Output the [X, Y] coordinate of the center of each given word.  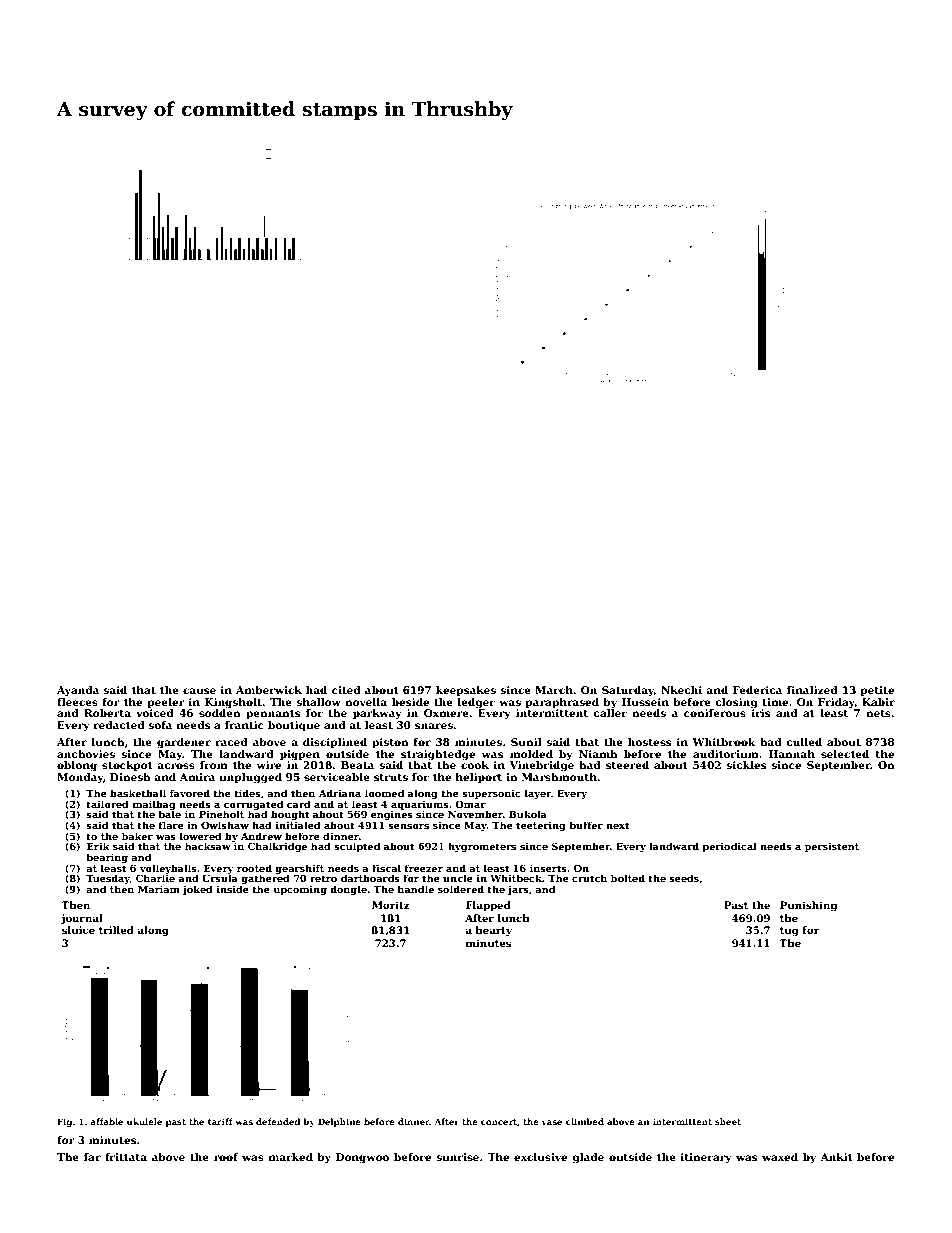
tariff [220, 1121]
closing [736, 703]
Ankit [836, 1157]
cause [199, 691]
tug [789, 931]
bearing [107, 858]
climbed [585, 1121]
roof [226, 1157]
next [618, 825]
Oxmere [446, 713]
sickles [746, 765]
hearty [493, 931]
